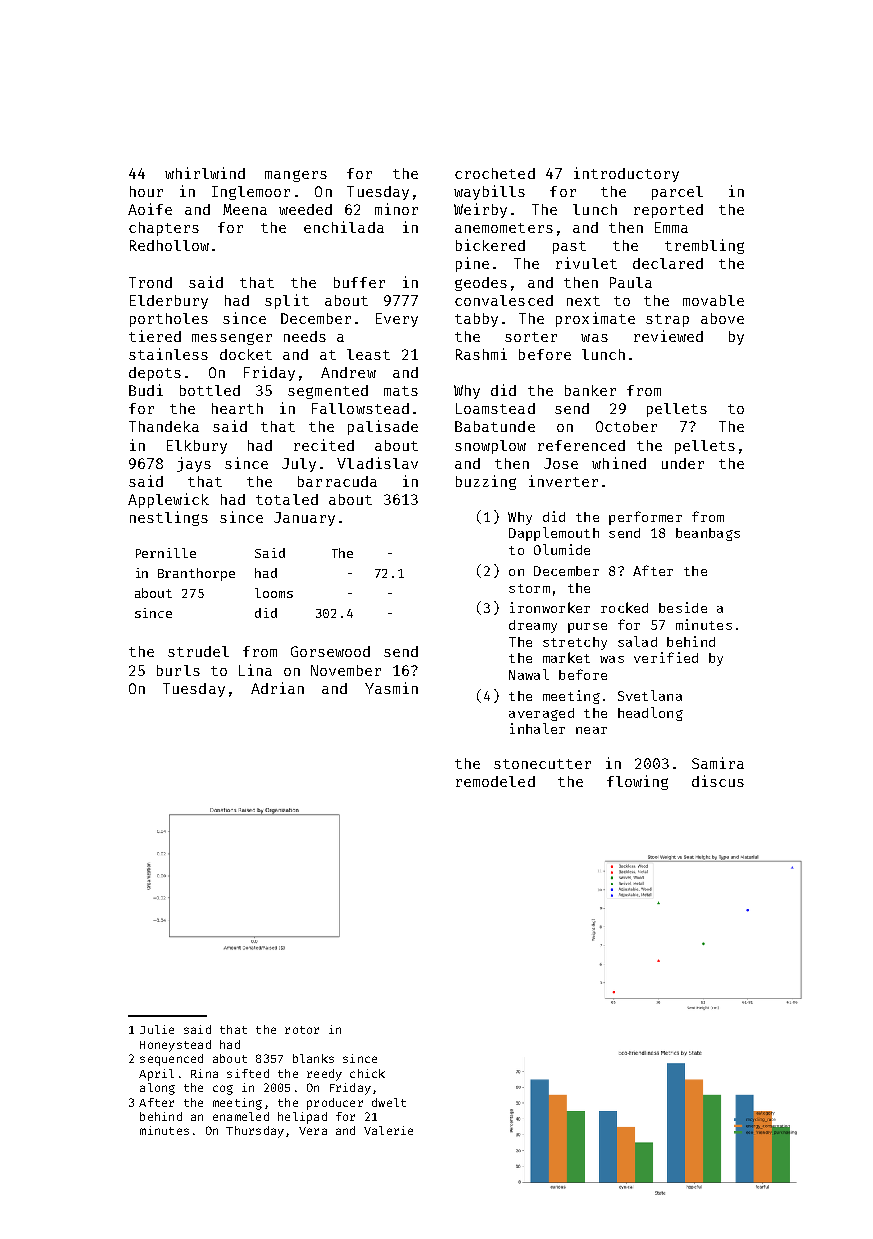 Image resolution: width=873 pixels, height=1239 pixels. What do you see at coordinates (722, 318) in the screenshot?
I see `above` at bounding box center [722, 318].
